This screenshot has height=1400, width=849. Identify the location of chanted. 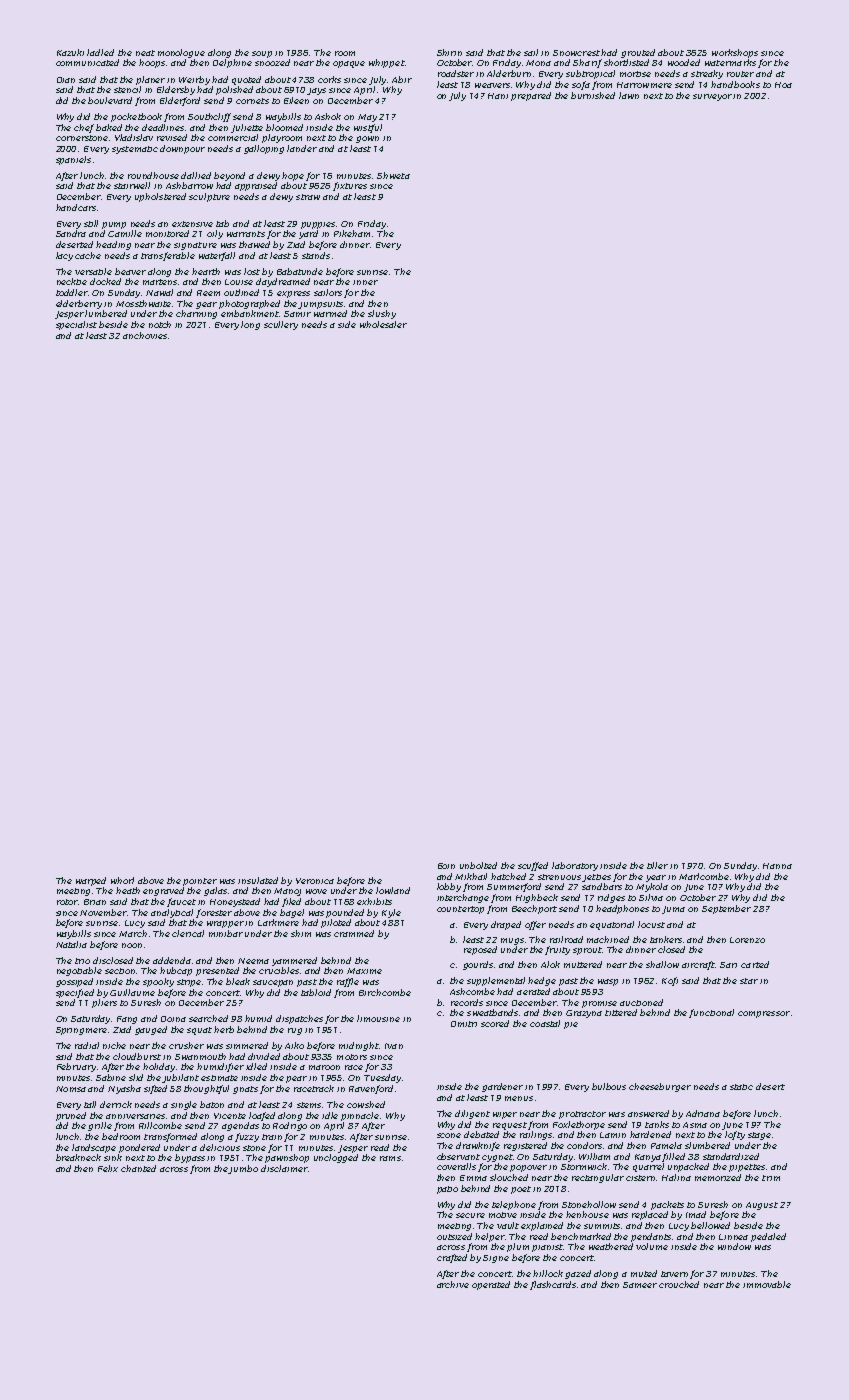
(138, 1168).
